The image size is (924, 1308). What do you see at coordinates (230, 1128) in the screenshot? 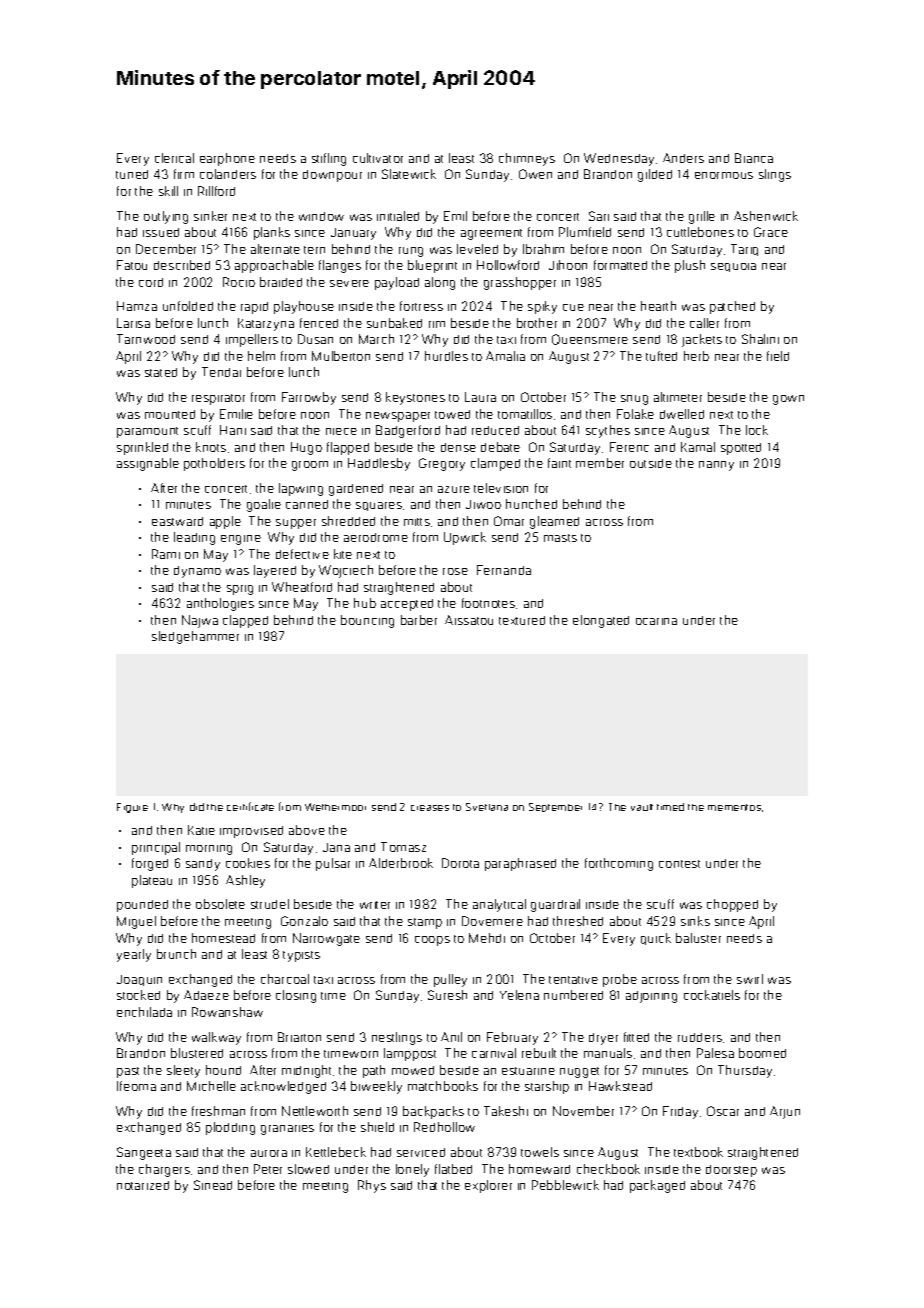
I see `plodding` at bounding box center [230, 1128].
